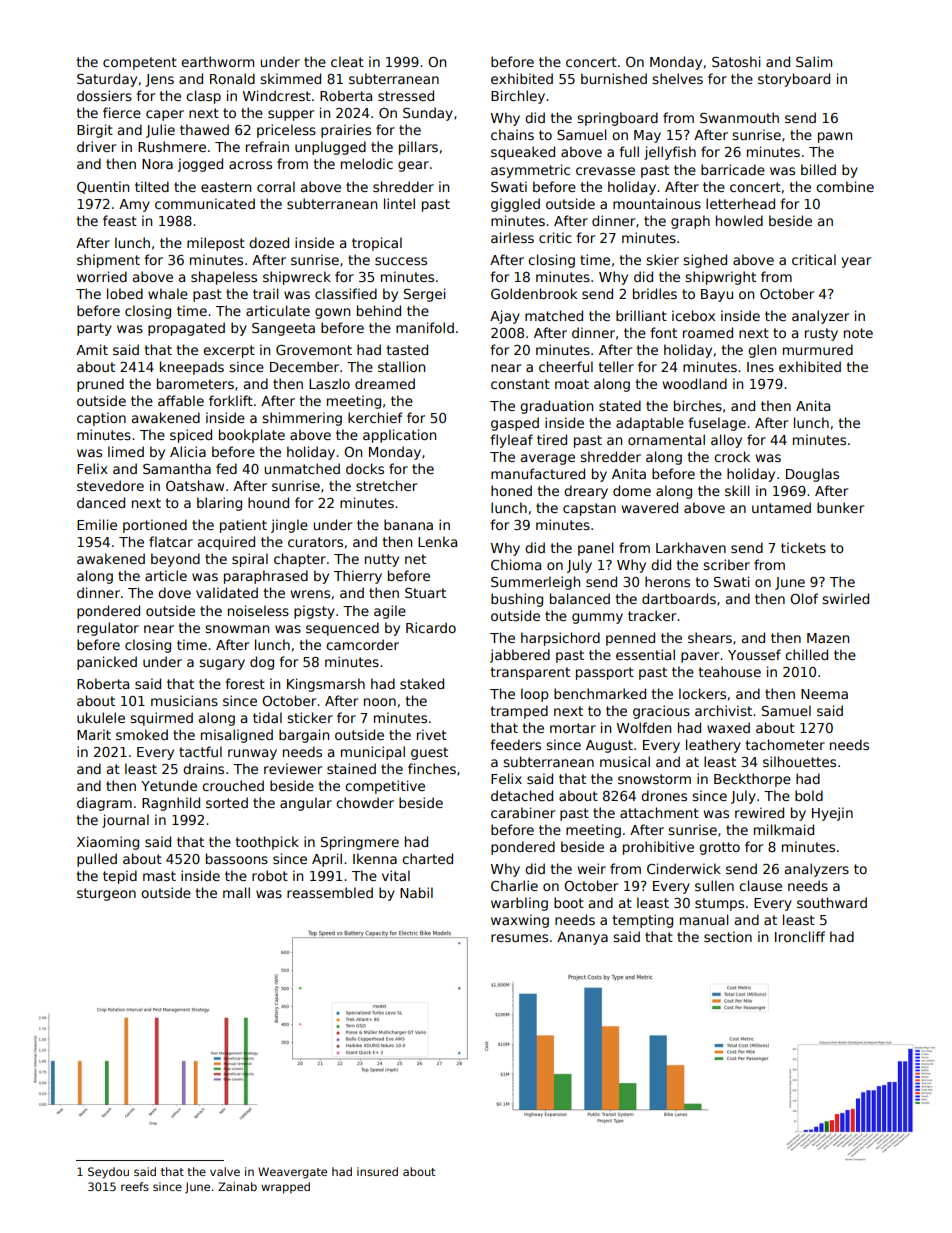 The height and width of the image is (1233, 952). I want to click on Ananya, so click(582, 938).
